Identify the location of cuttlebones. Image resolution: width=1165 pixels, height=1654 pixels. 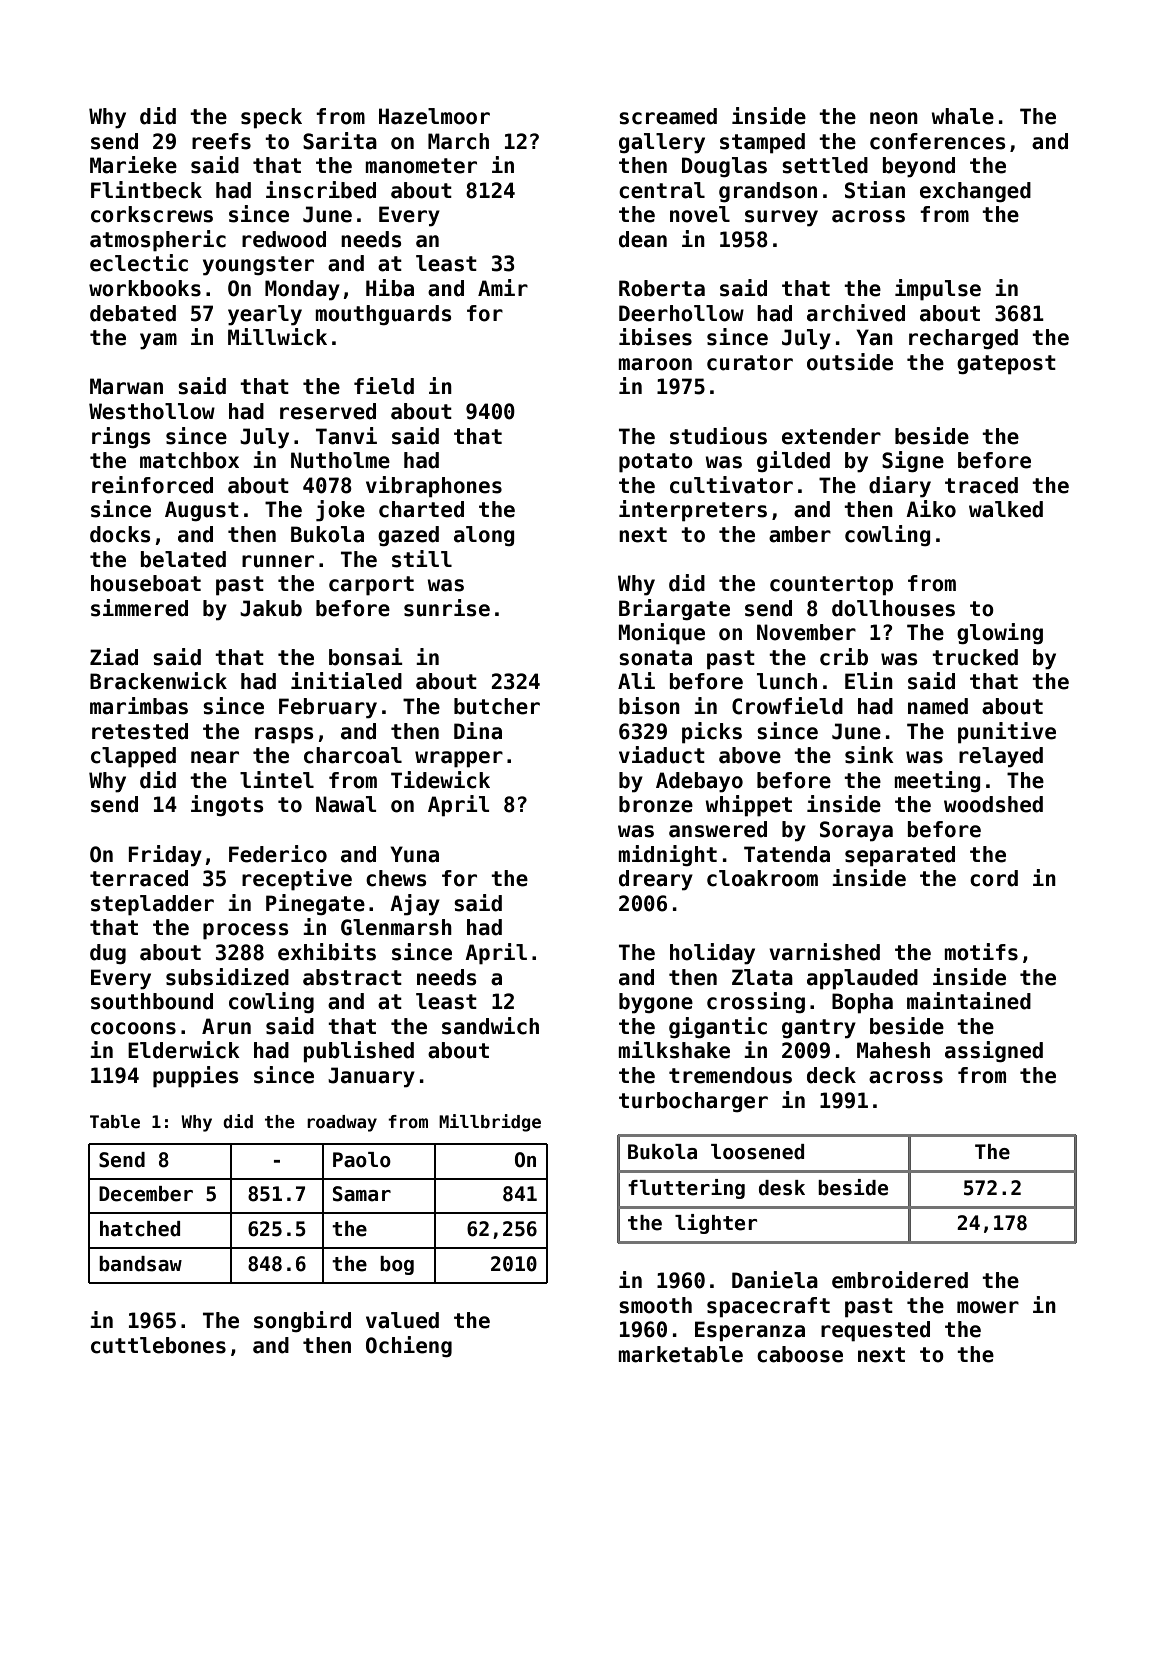
(158, 1345).
